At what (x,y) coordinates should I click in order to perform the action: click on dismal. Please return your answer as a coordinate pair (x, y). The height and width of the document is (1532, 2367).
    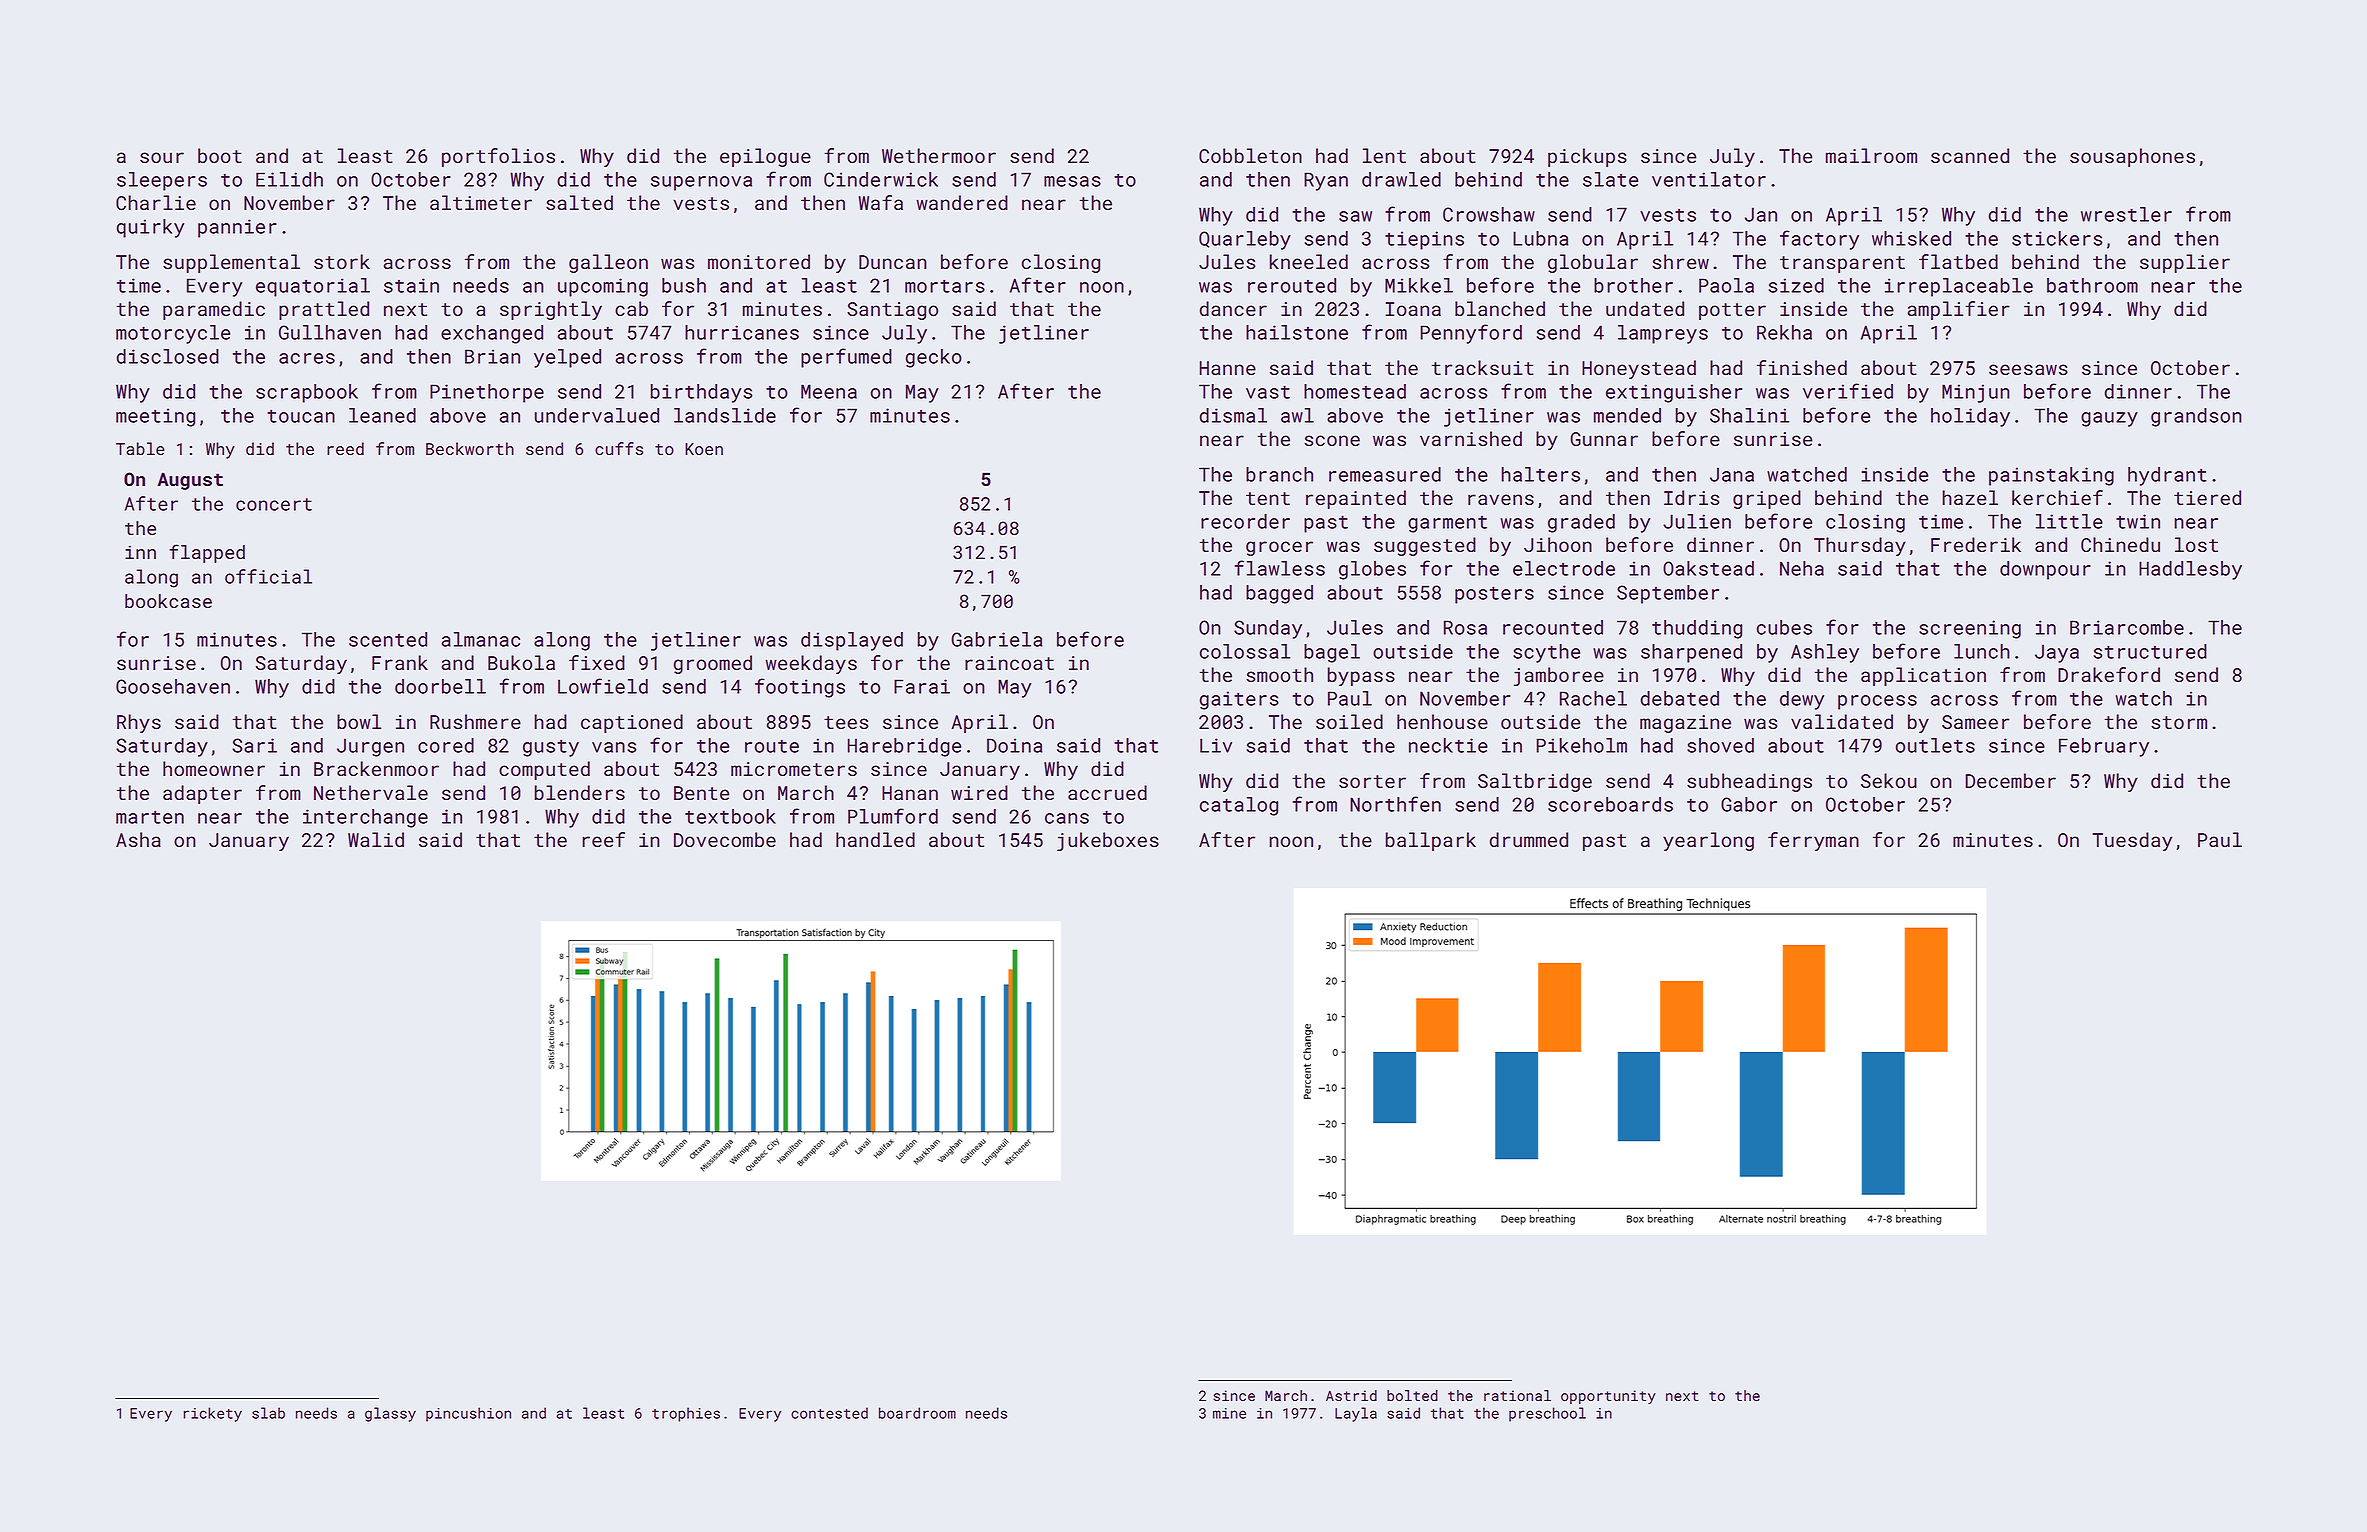
    Looking at the image, I should click on (1233, 415).
